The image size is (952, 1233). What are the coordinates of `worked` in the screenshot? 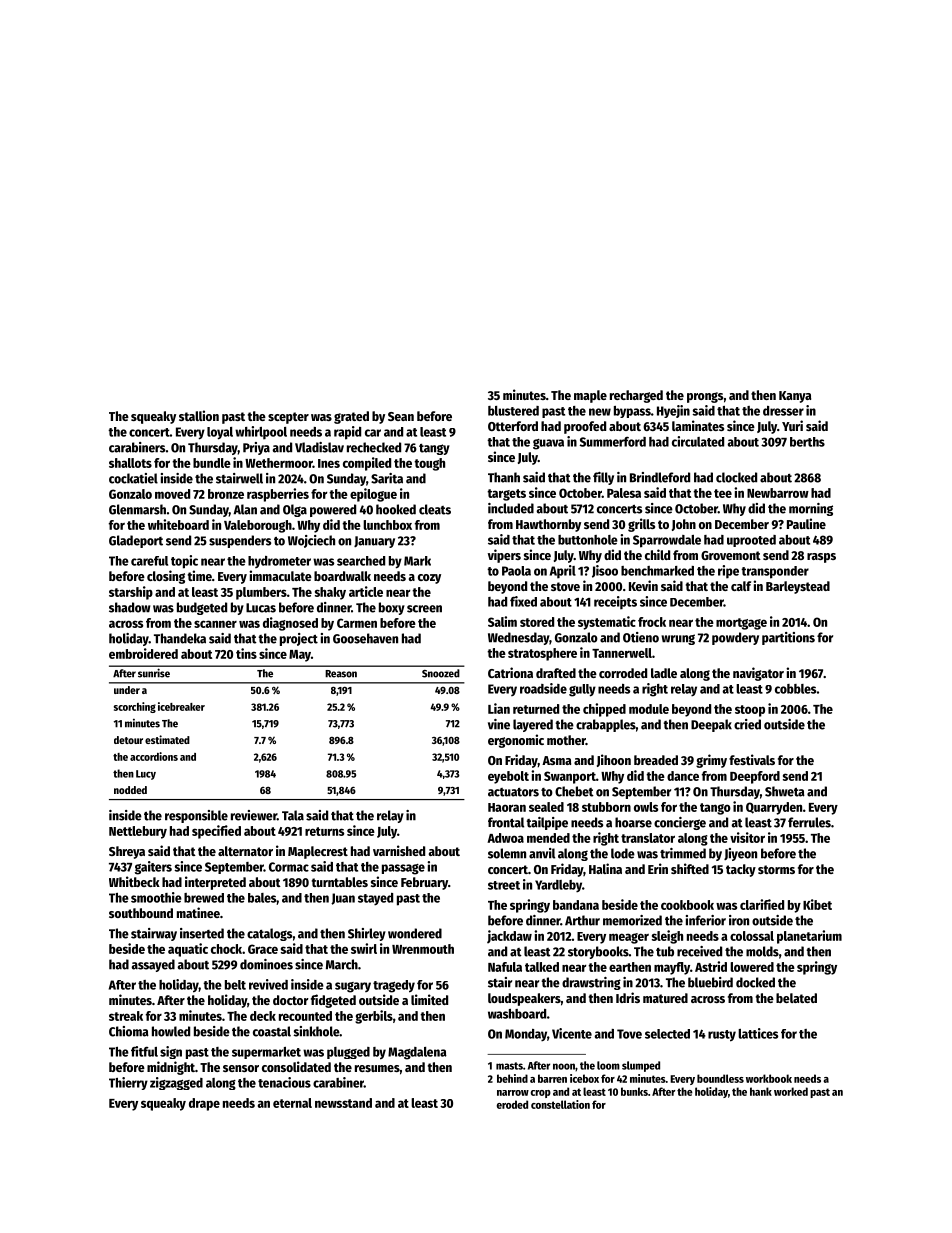 It's located at (791, 1091).
